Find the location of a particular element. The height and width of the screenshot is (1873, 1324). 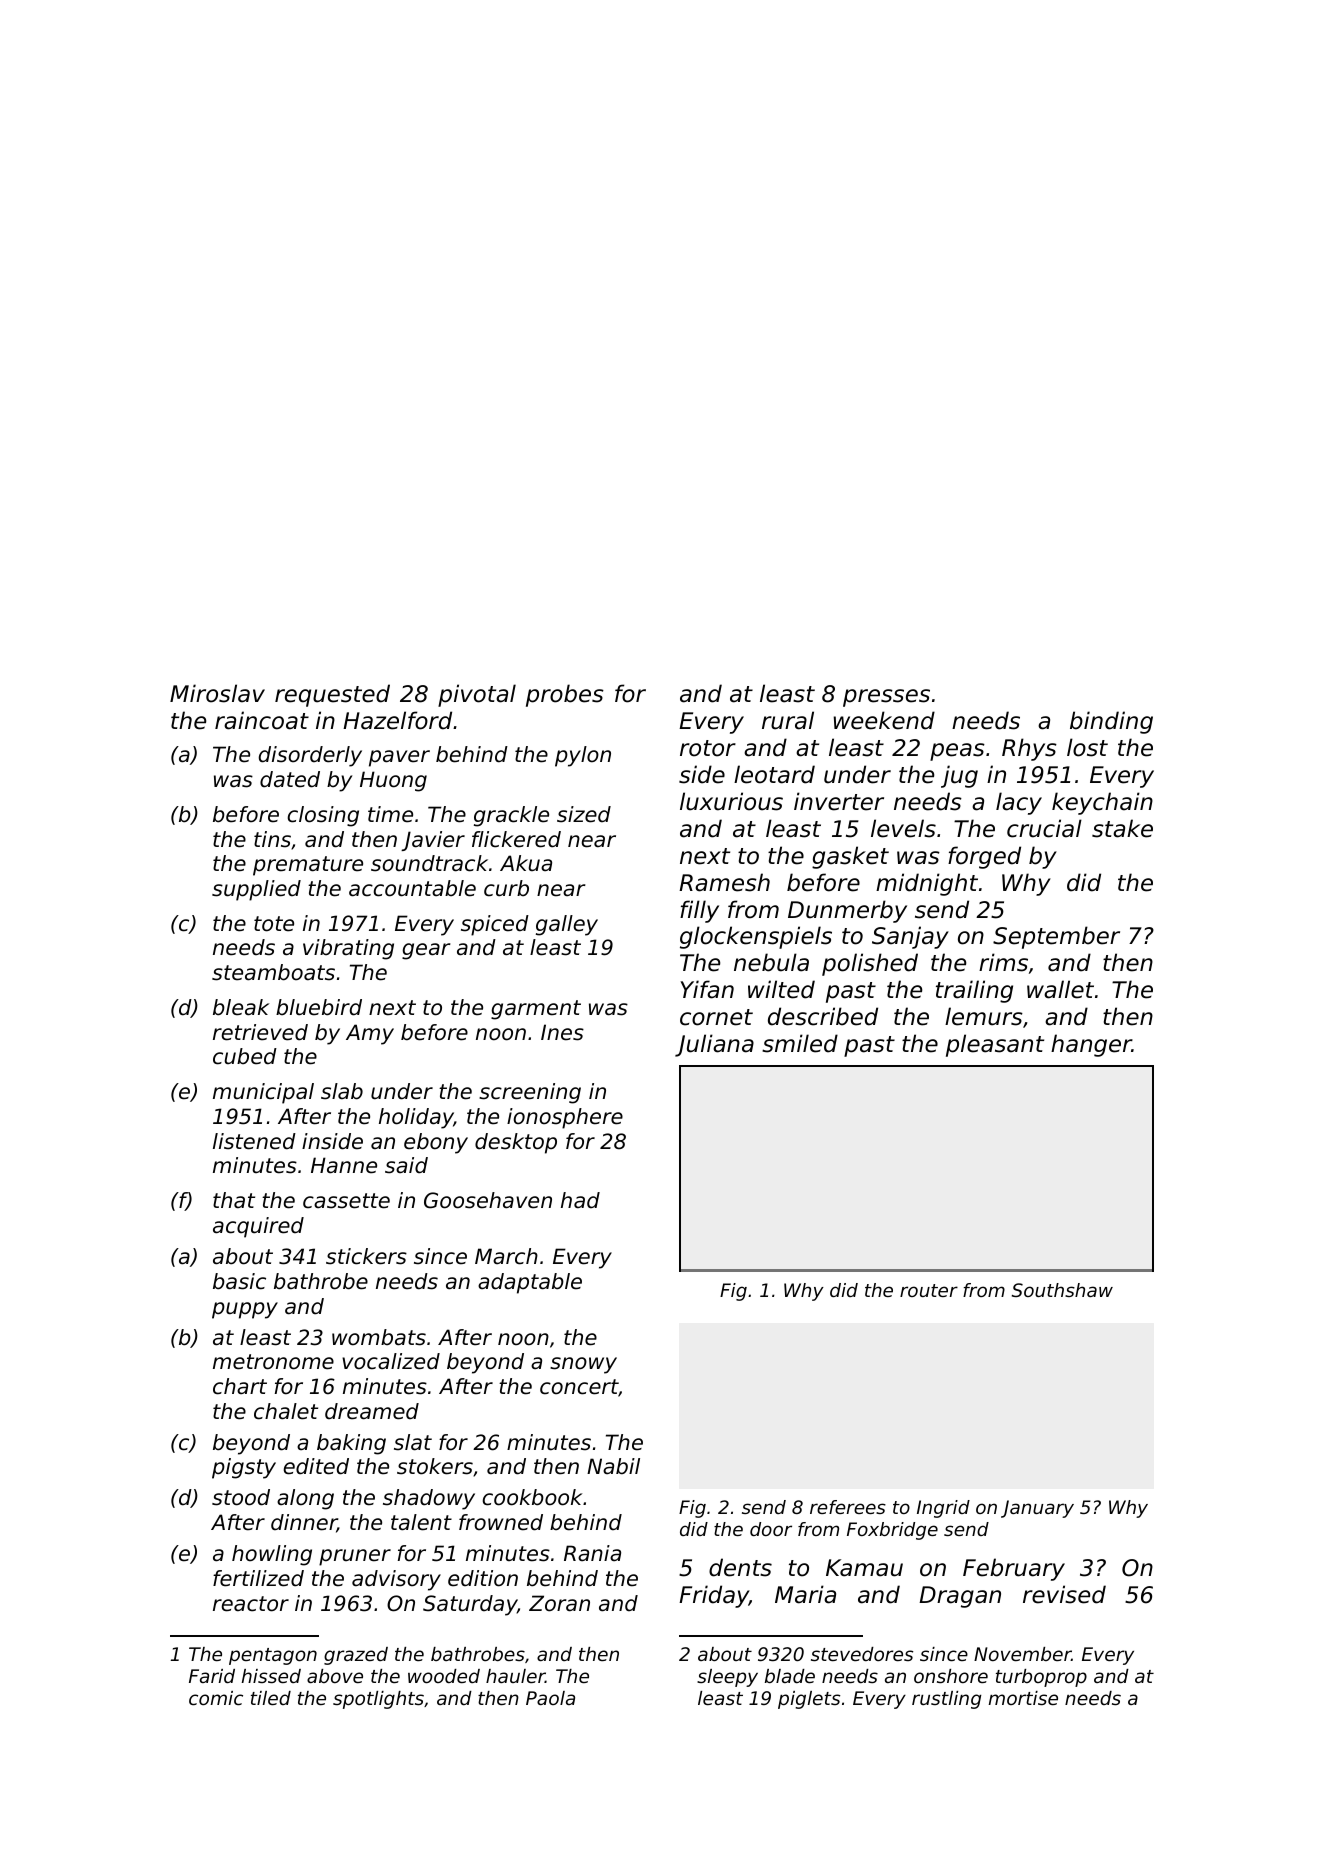

spotlights is located at coordinates (378, 1700).
